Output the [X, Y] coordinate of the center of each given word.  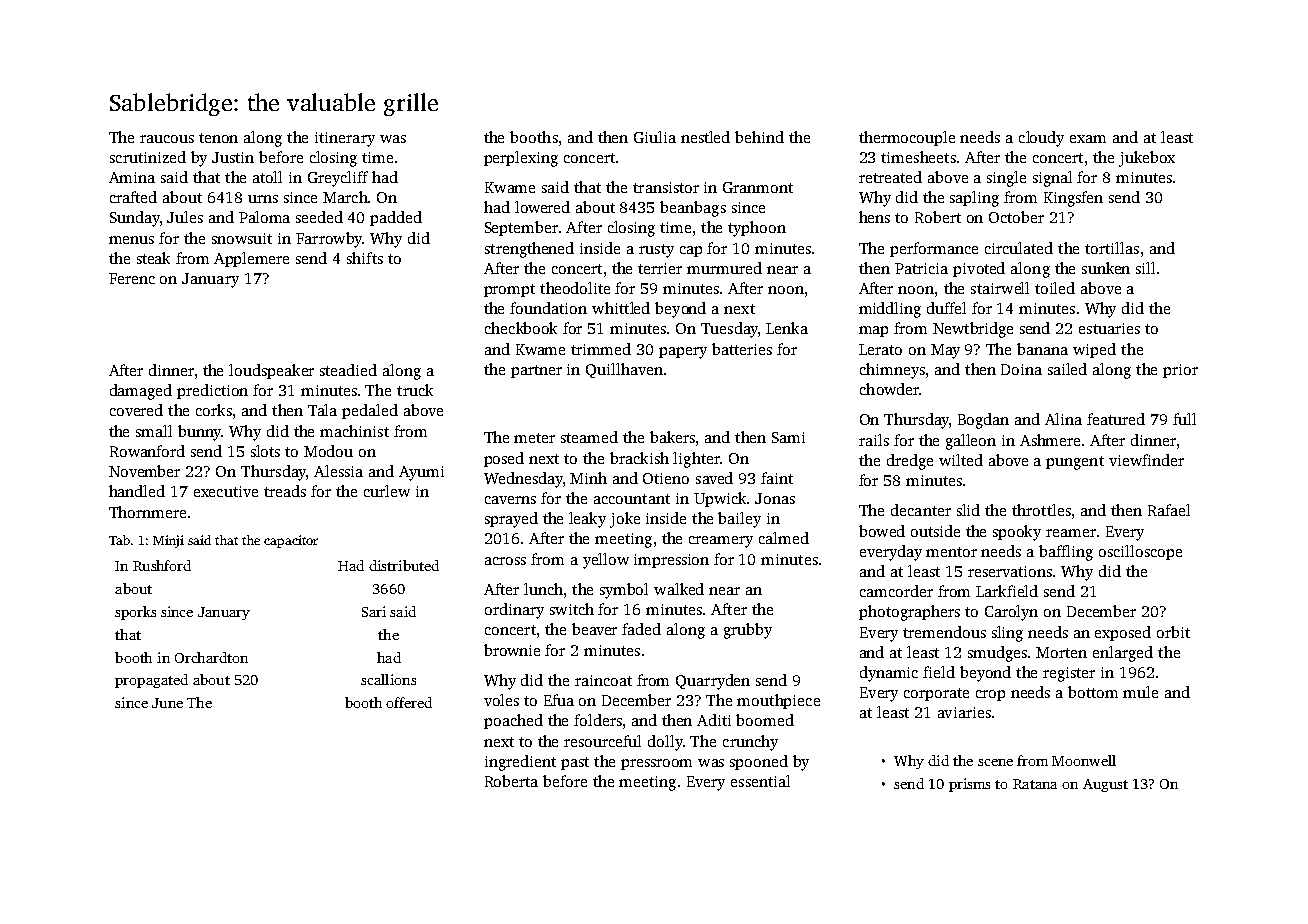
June [167, 703]
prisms [969, 785]
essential [760, 781]
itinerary [345, 139]
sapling [974, 199]
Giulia [655, 137]
